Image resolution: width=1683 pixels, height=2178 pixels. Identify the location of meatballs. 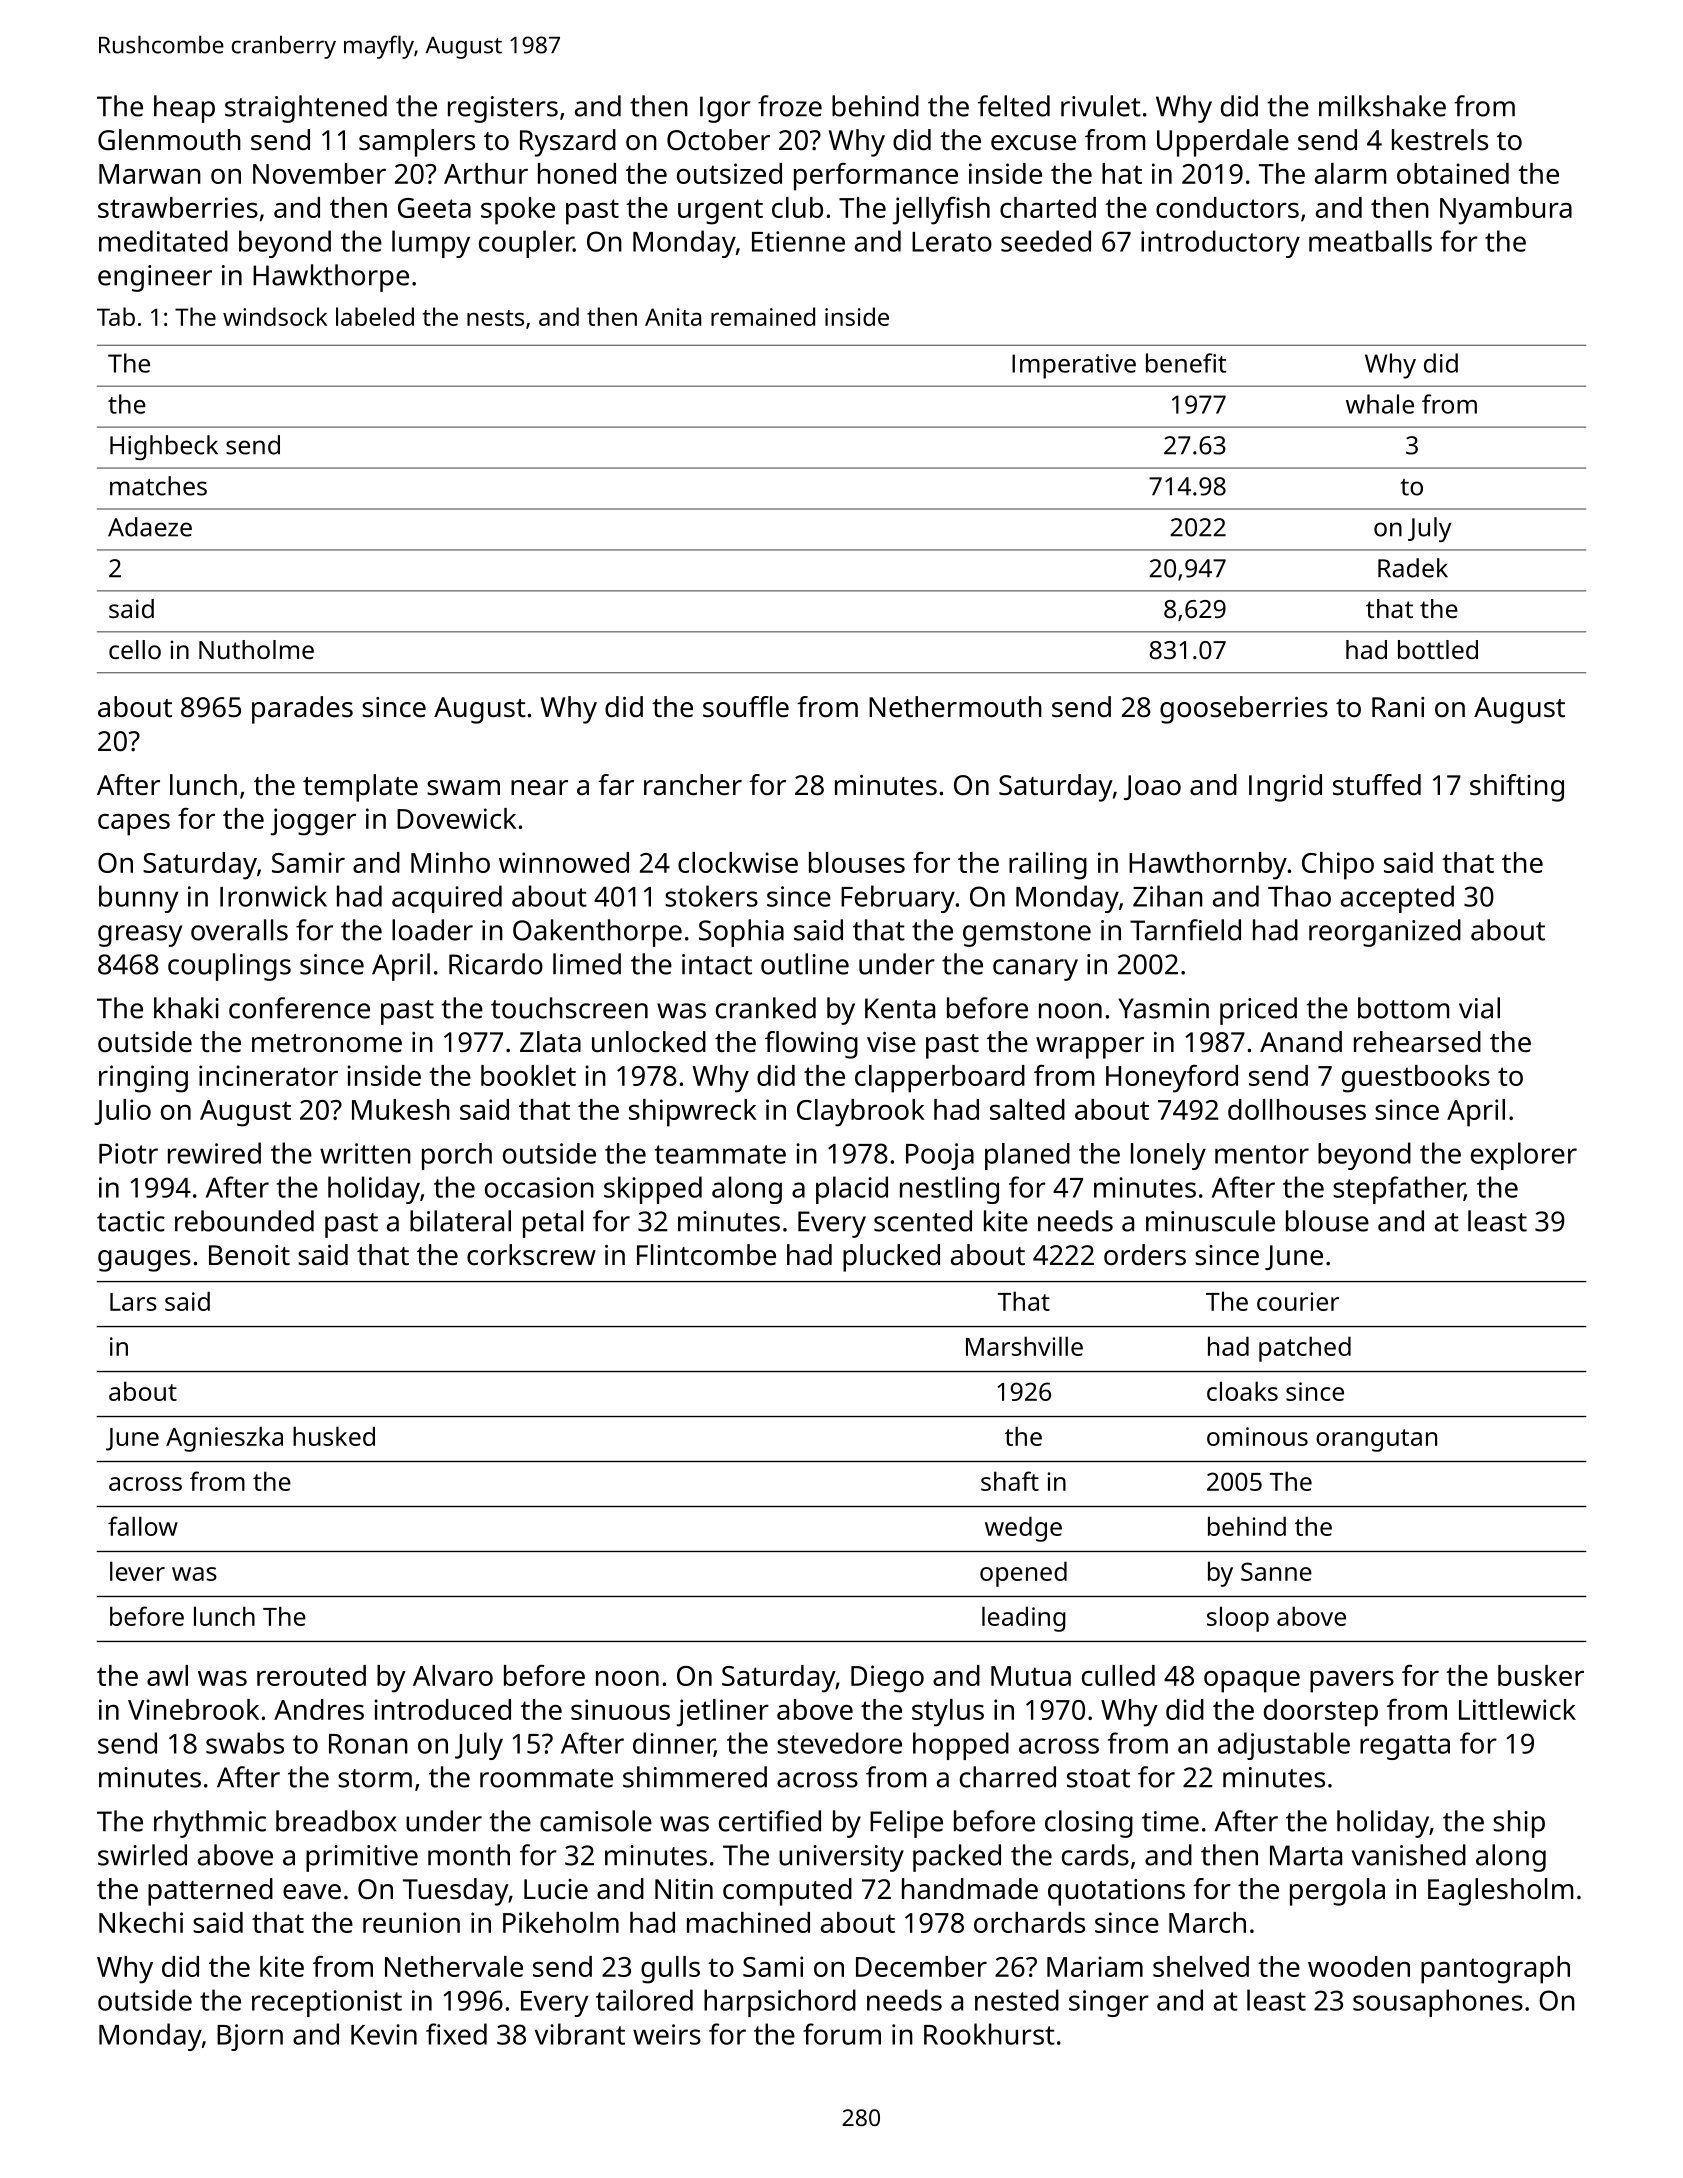
(1370, 241).
